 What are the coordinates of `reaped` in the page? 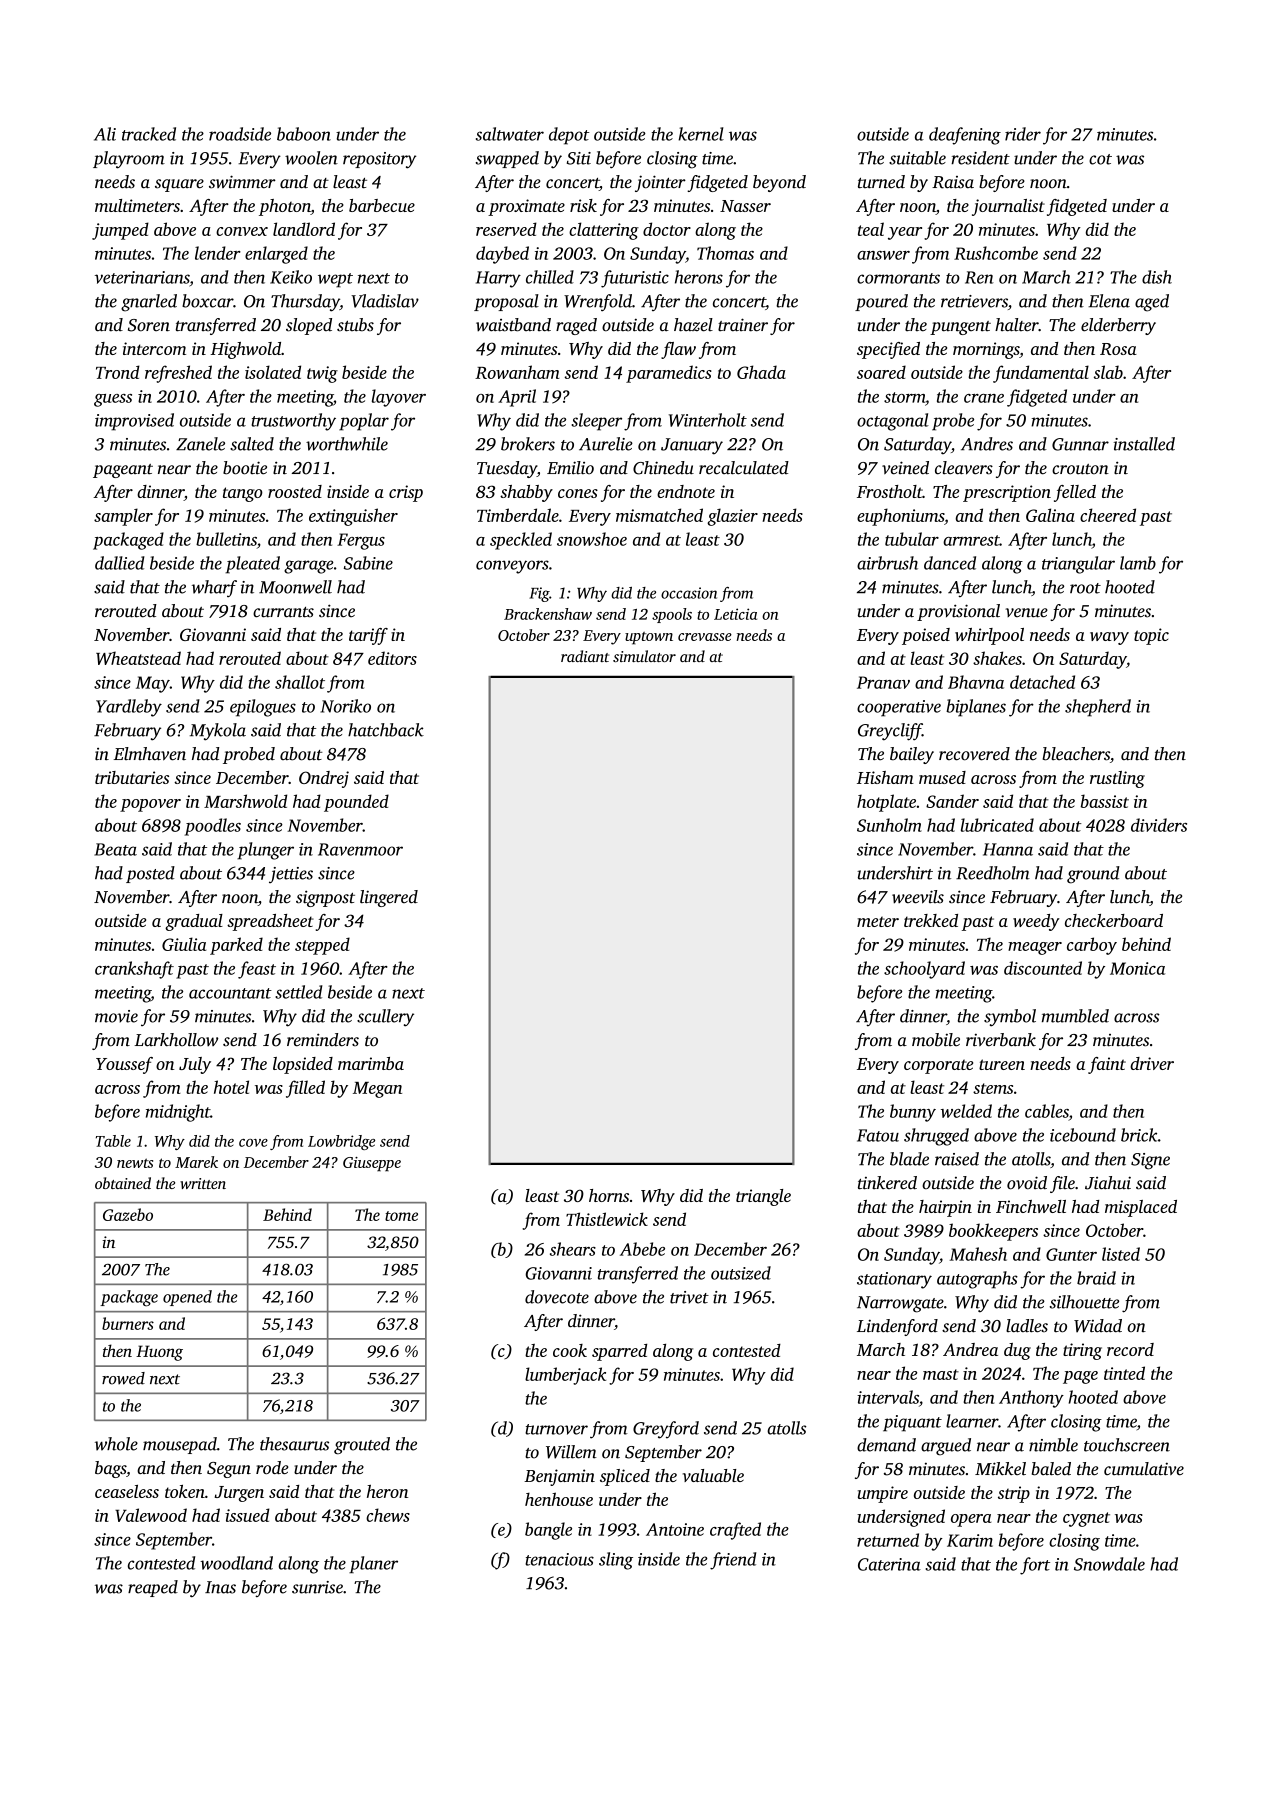 It's located at (153, 1588).
